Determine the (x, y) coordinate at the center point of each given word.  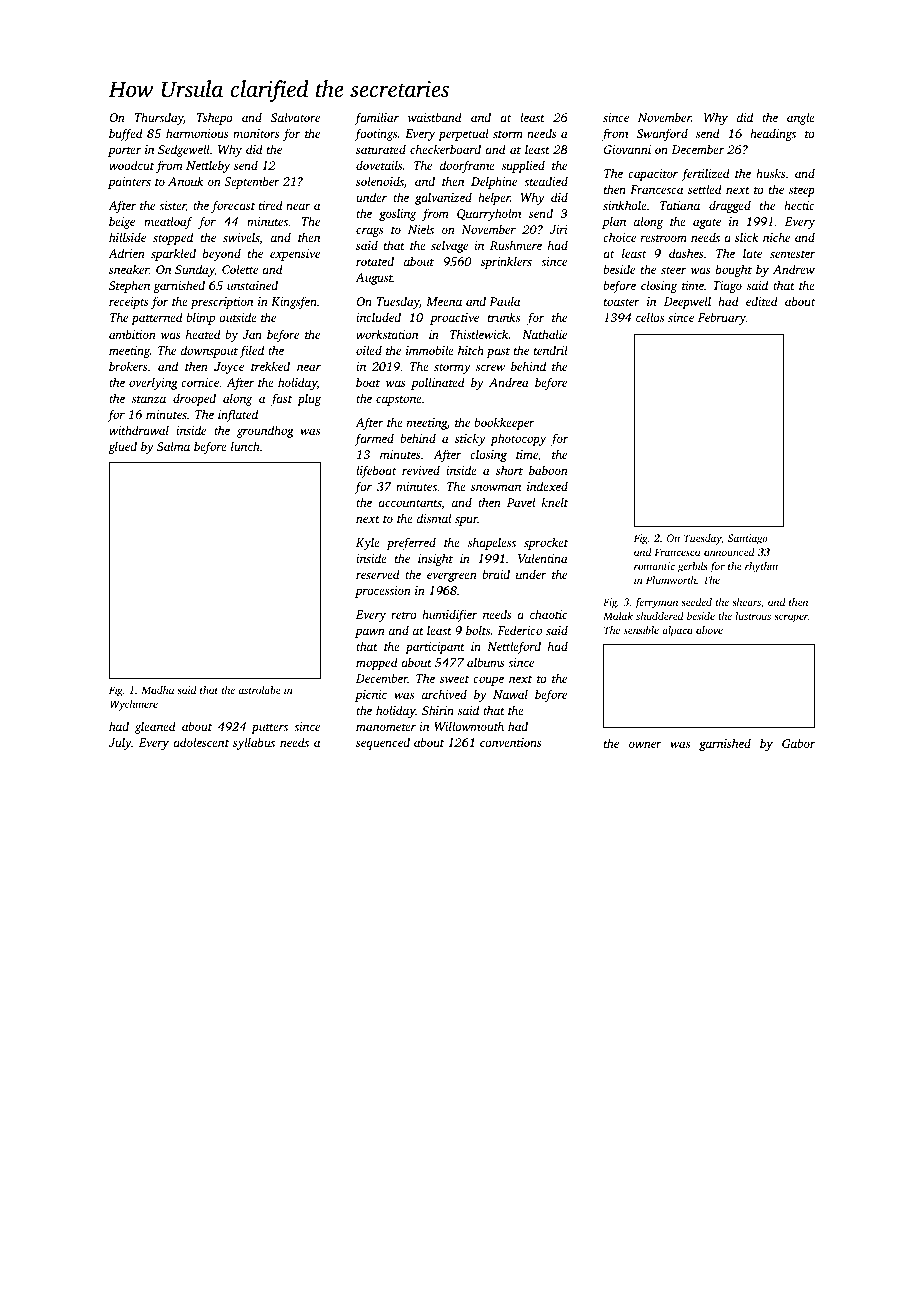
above (709, 630)
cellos (650, 317)
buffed (126, 134)
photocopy (518, 439)
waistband (435, 117)
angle (801, 118)
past (498, 353)
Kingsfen (294, 302)
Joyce (229, 368)
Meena (444, 301)
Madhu (157, 690)
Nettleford (514, 647)
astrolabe (260, 690)
